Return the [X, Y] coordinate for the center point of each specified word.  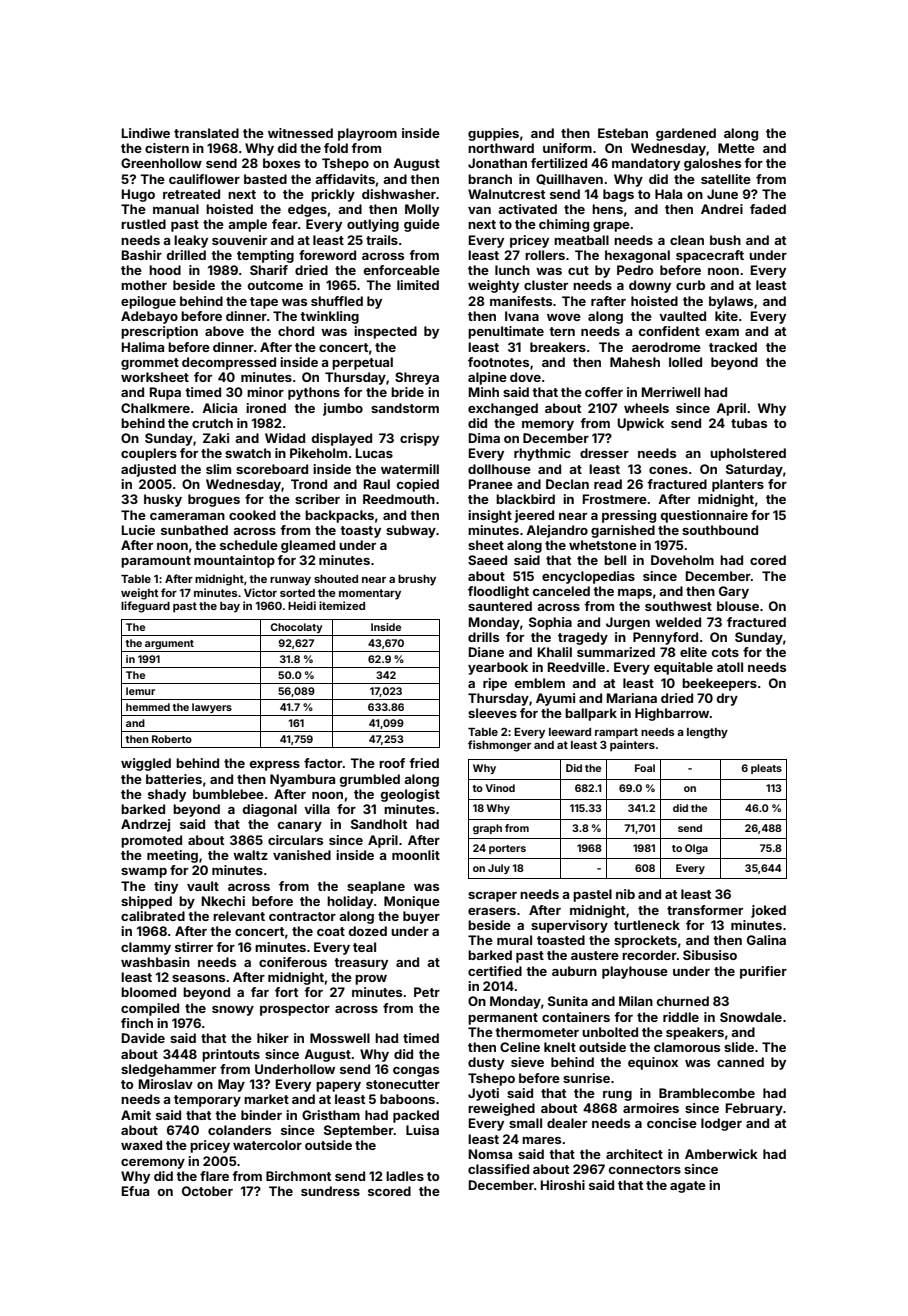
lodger [721, 1124]
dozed [368, 931]
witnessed [300, 133]
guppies [493, 134]
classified [498, 1169]
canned [740, 1062]
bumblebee [228, 794]
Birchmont [298, 1176]
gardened [686, 134]
